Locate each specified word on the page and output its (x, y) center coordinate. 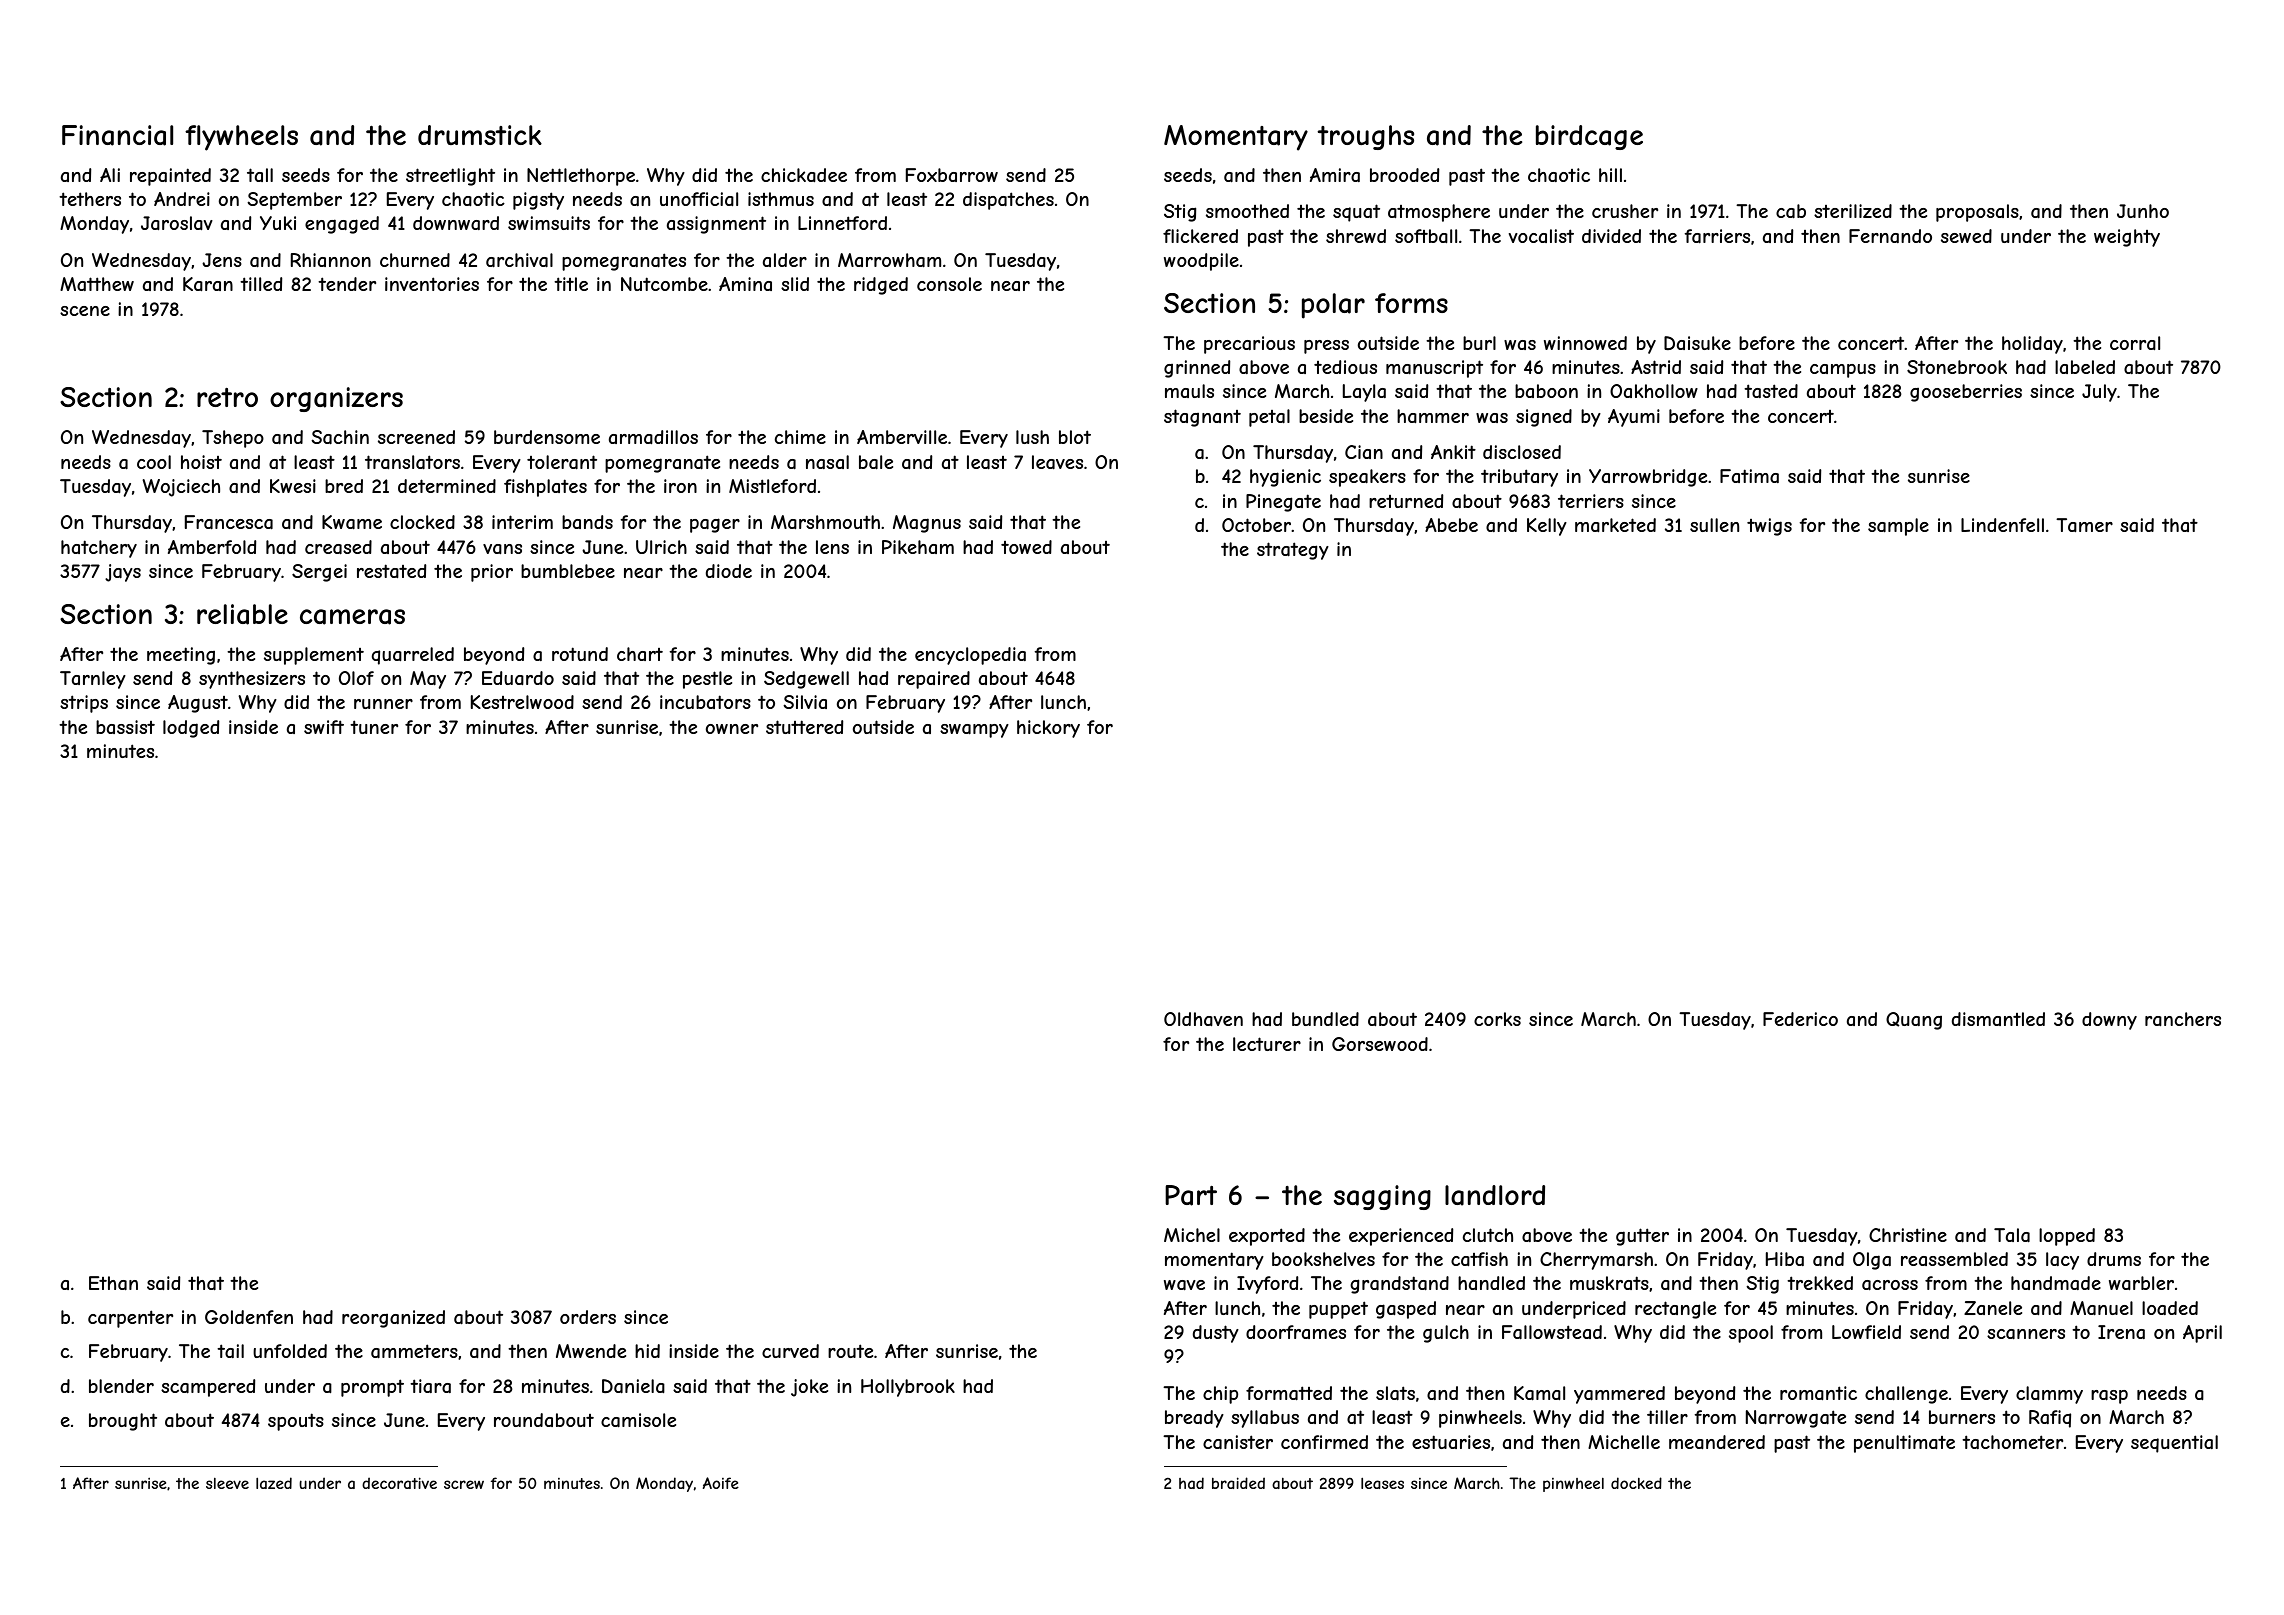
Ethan (113, 1283)
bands (587, 522)
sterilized (1853, 211)
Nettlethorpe (581, 177)
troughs (1366, 137)
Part (1191, 1195)
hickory (1048, 729)
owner (732, 729)
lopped (2067, 1237)
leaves (1057, 462)
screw (464, 1484)
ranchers (2183, 1019)
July (2099, 393)
